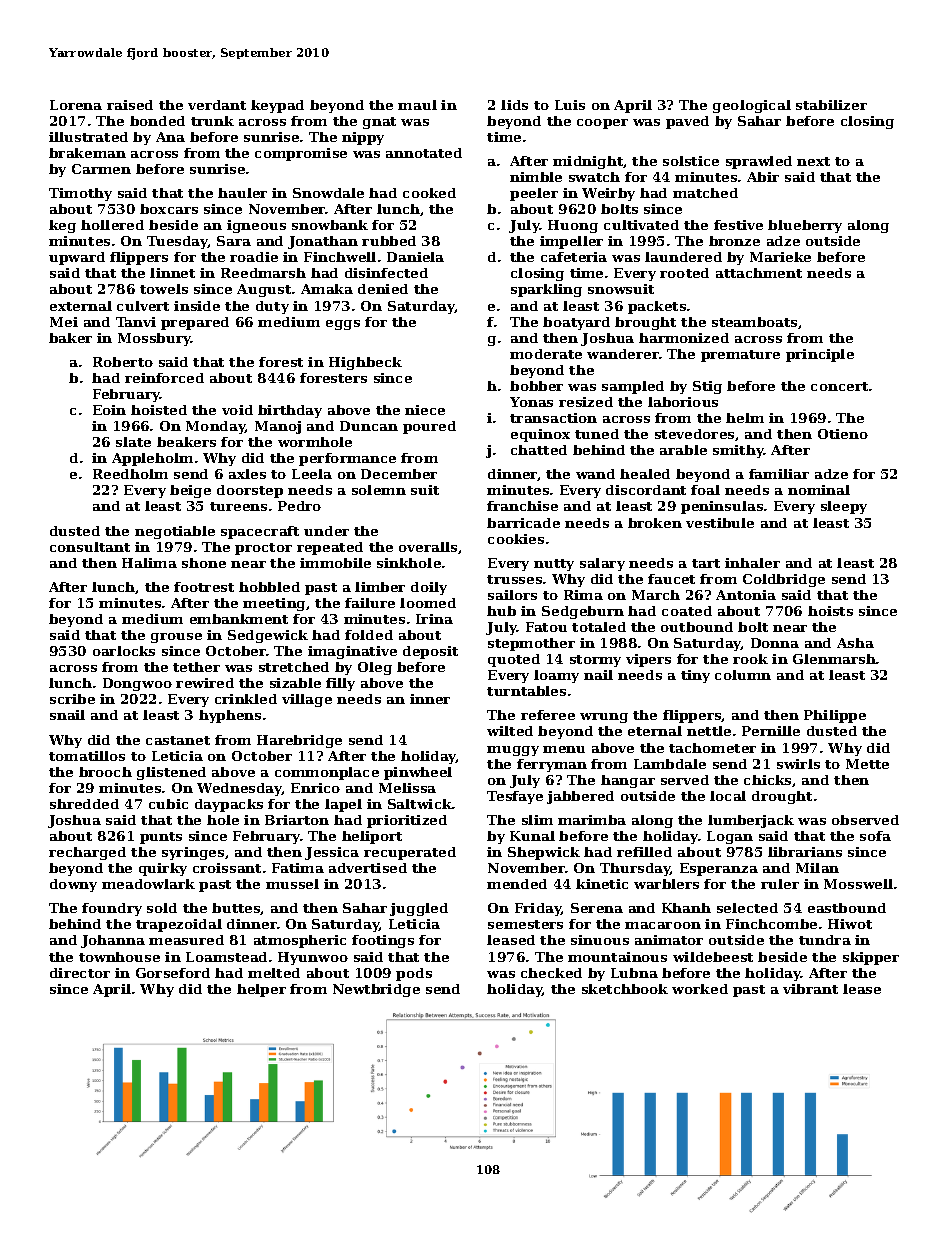 The width and height of the document is (952, 1233). Describe the element at coordinates (722, 507) in the document. I see `peninsulas` at that location.
